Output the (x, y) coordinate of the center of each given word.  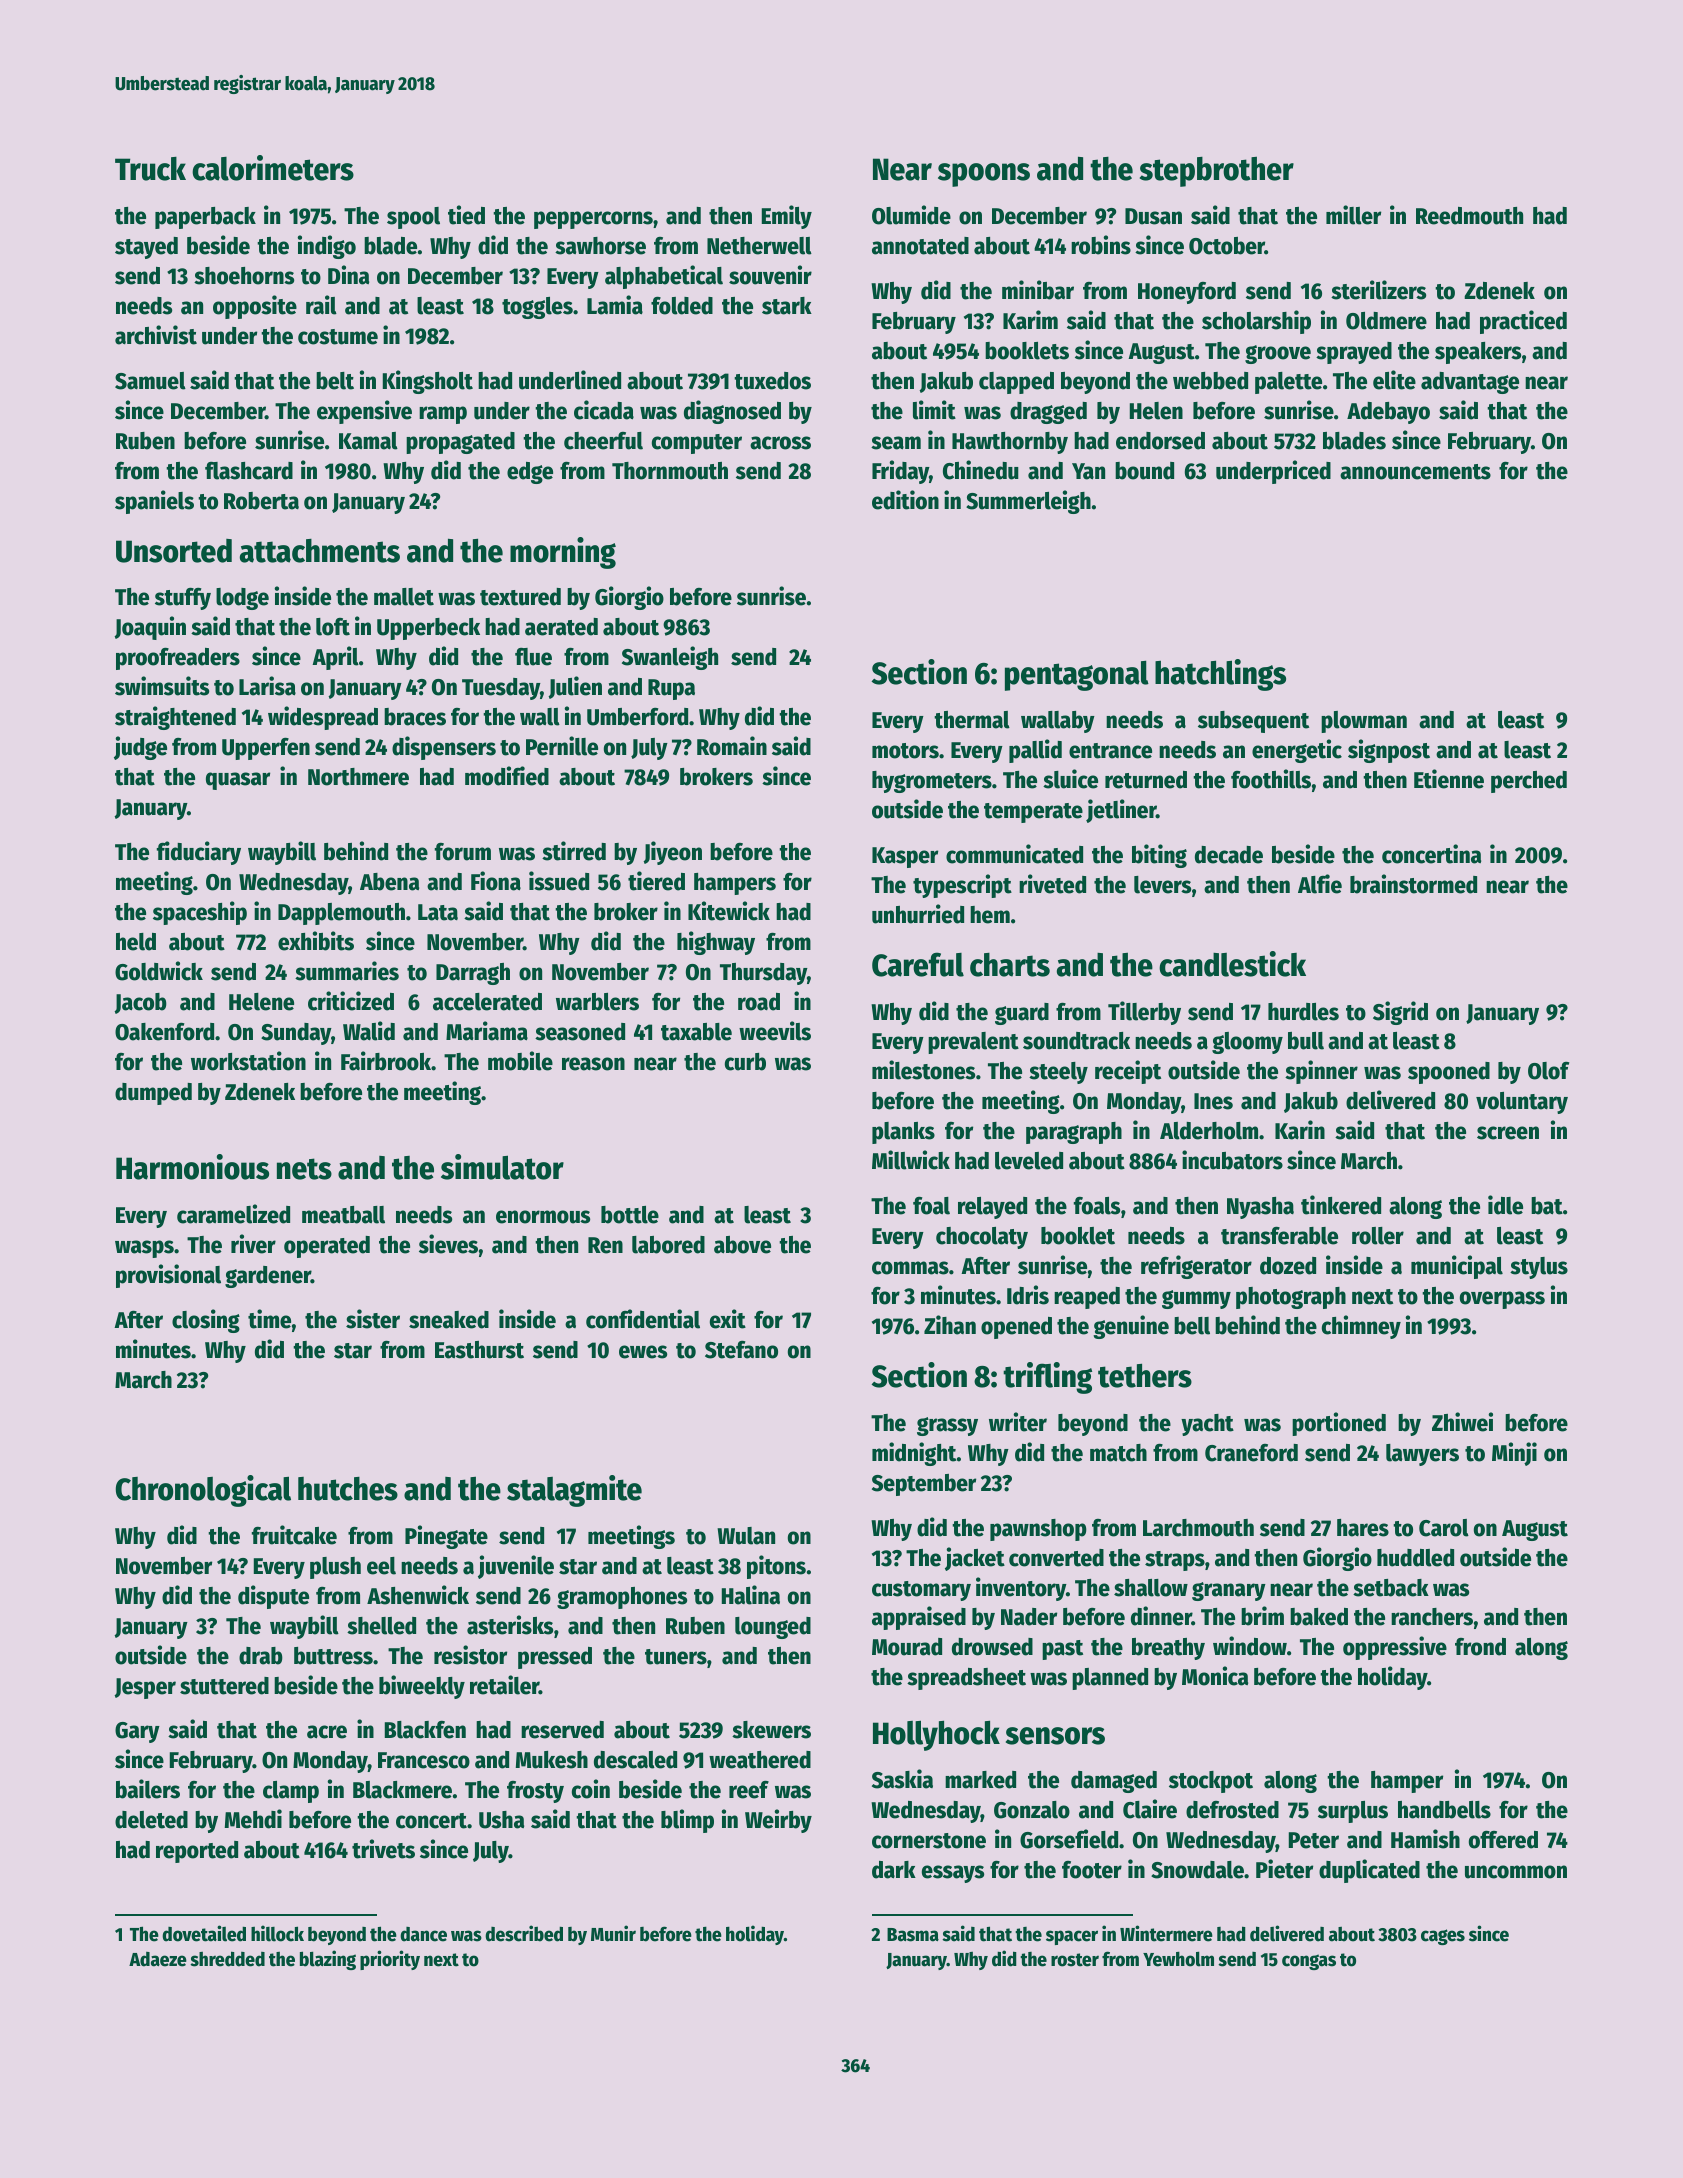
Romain (732, 746)
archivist (156, 335)
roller (1378, 1236)
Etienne (1449, 779)
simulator (502, 1167)
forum (463, 852)
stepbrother (1217, 172)
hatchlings (1220, 675)
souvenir (770, 275)
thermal (972, 720)
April (335, 658)
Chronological (203, 1491)
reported (197, 1852)
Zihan (950, 1325)
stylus (1539, 1268)
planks (903, 1133)
